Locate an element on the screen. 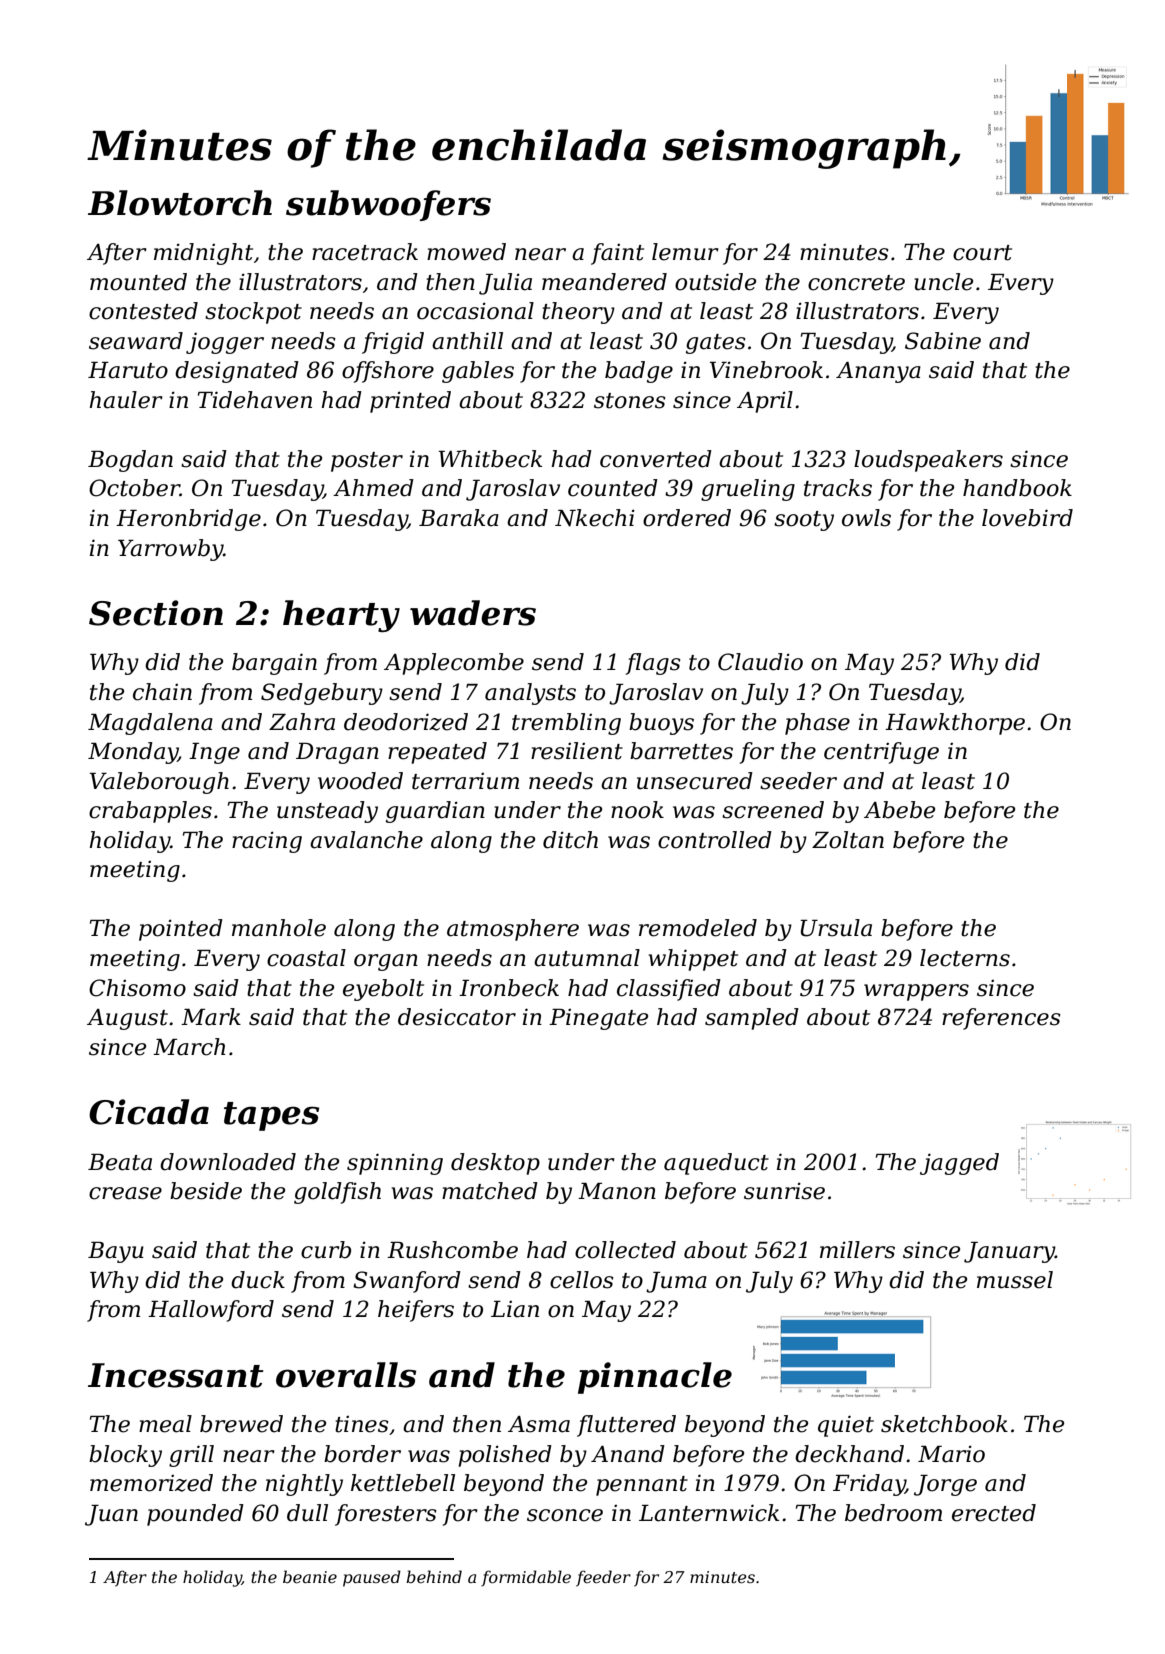 The width and height of the screenshot is (1165, 1654). Rushcombe is located at coordinates (452, 1250).
